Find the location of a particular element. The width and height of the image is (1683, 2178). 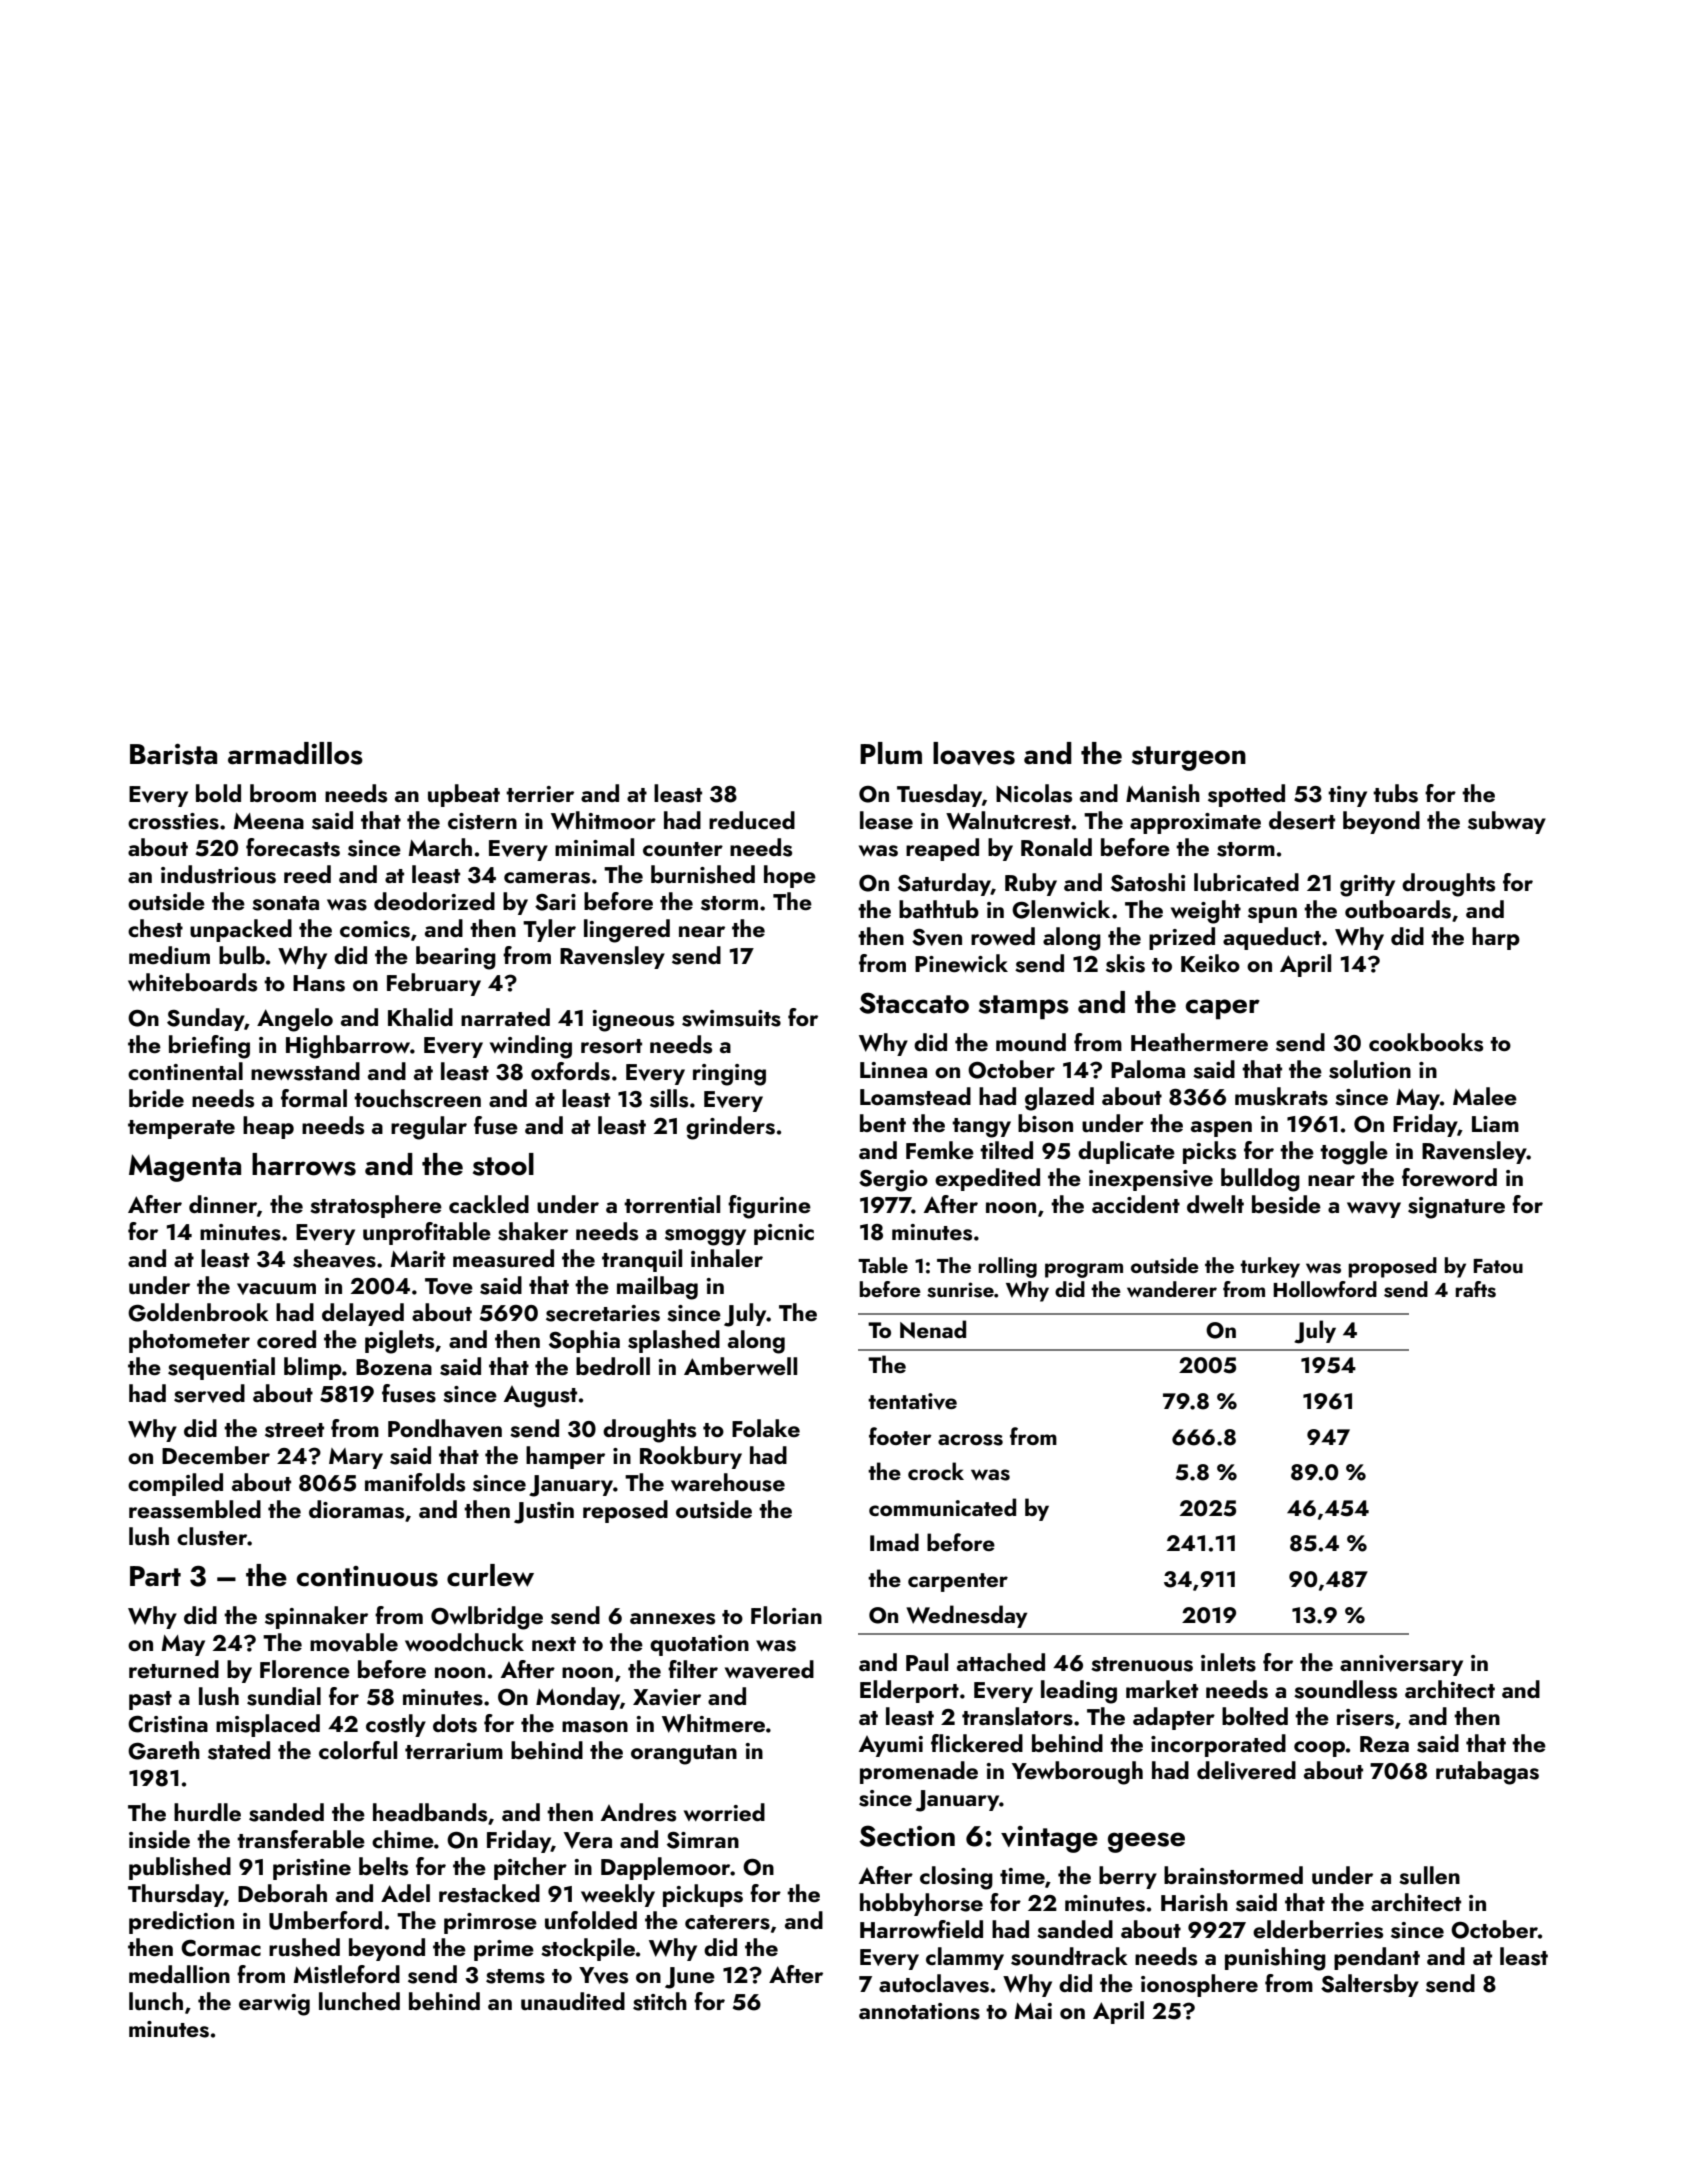

across is located at coordinates (970, 1440).
